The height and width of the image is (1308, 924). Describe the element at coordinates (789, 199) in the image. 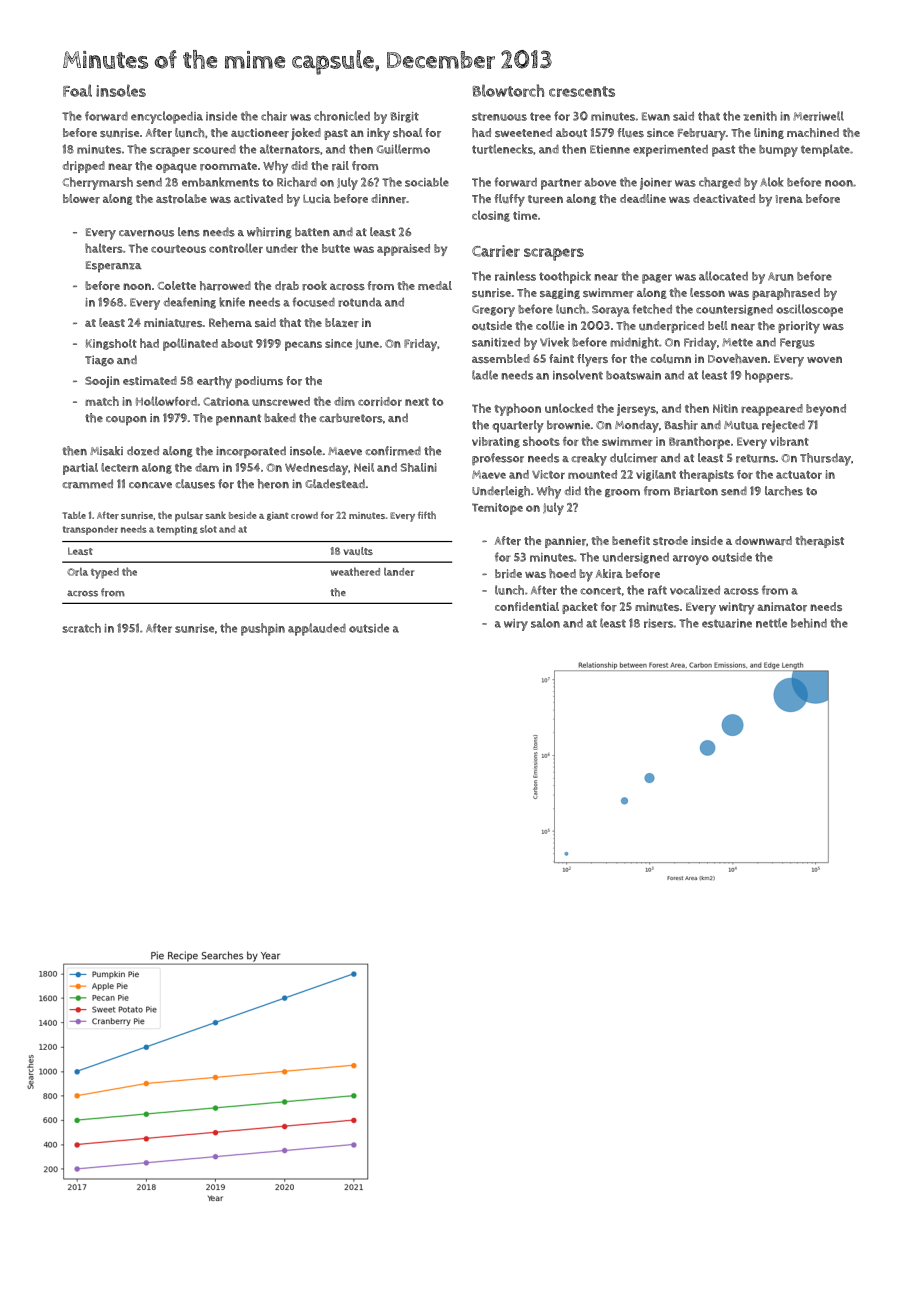

I see `Irena` at that location.
